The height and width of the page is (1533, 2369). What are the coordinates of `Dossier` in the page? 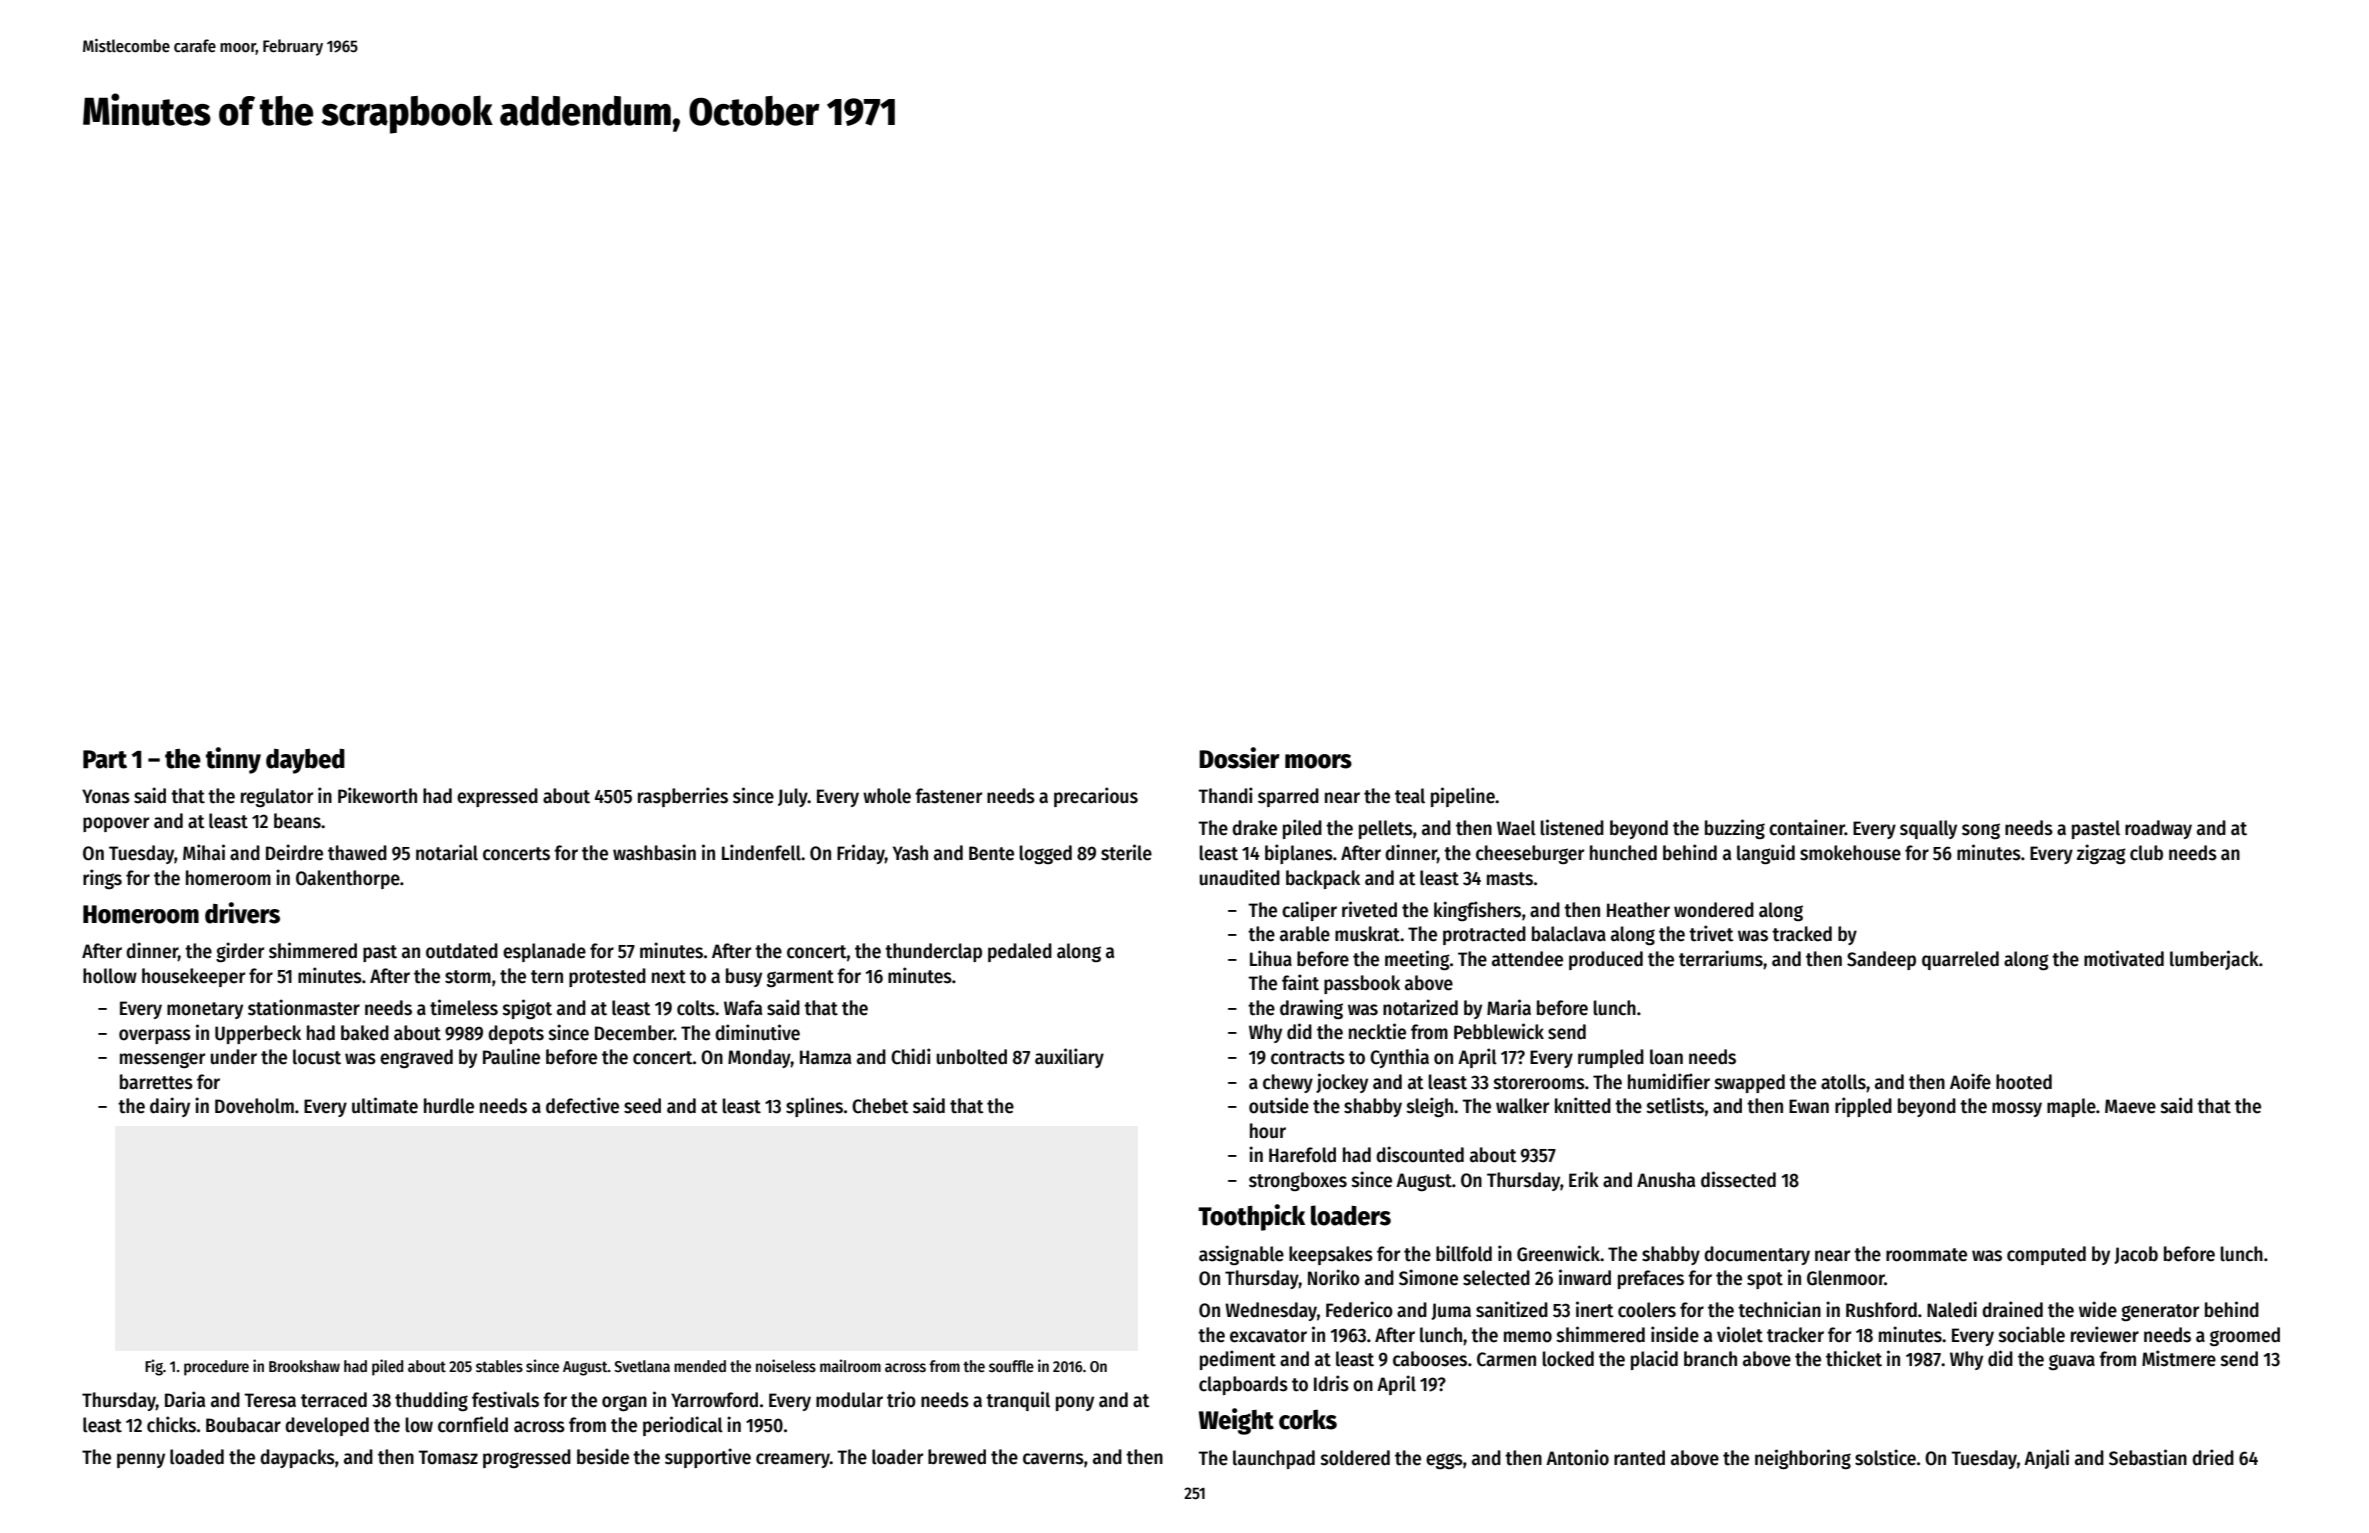 It's located at (1239, 758).
